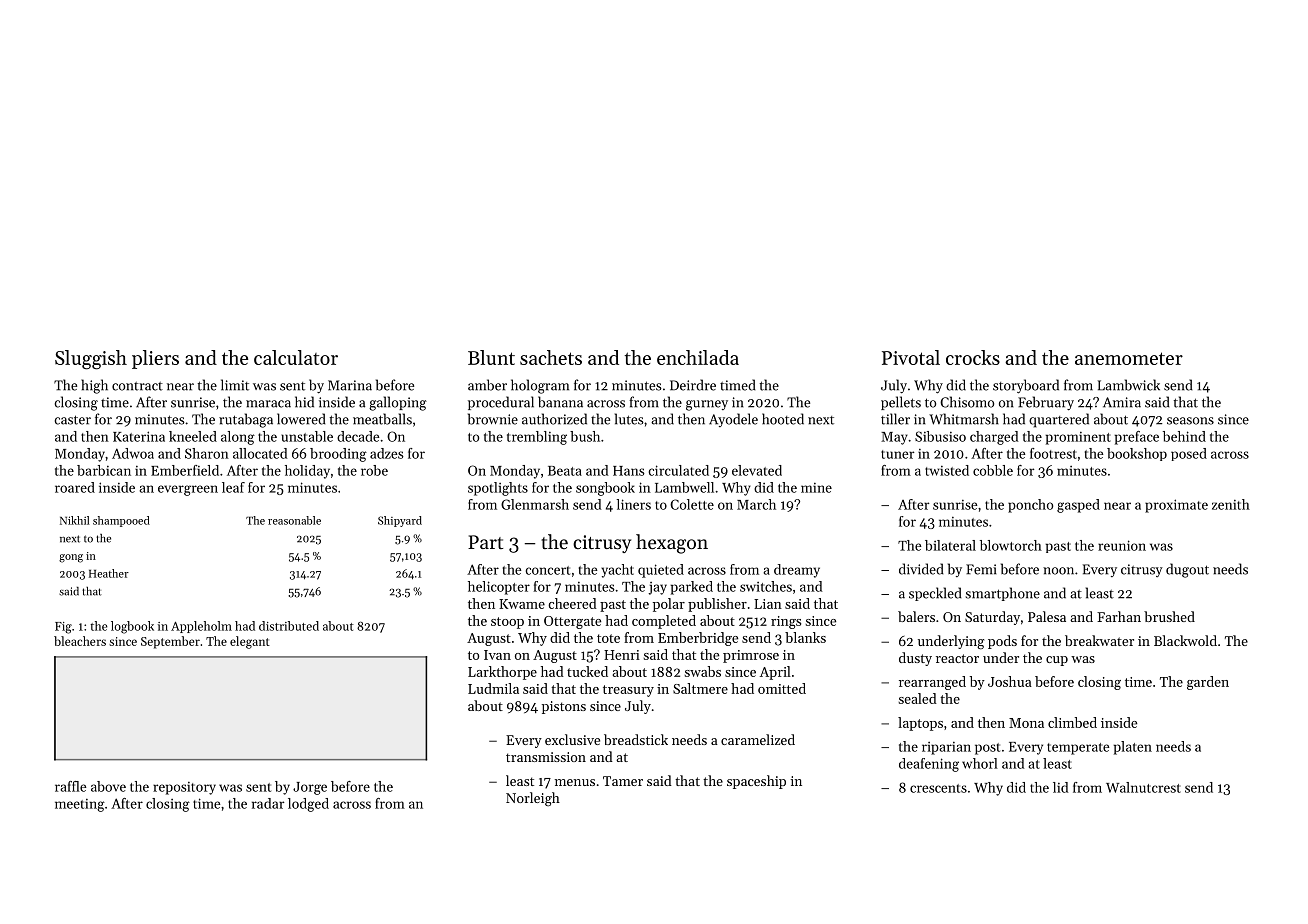  Describe the element at coordinates (296, 357) in the screenshot. I see `calculator` at that location.
